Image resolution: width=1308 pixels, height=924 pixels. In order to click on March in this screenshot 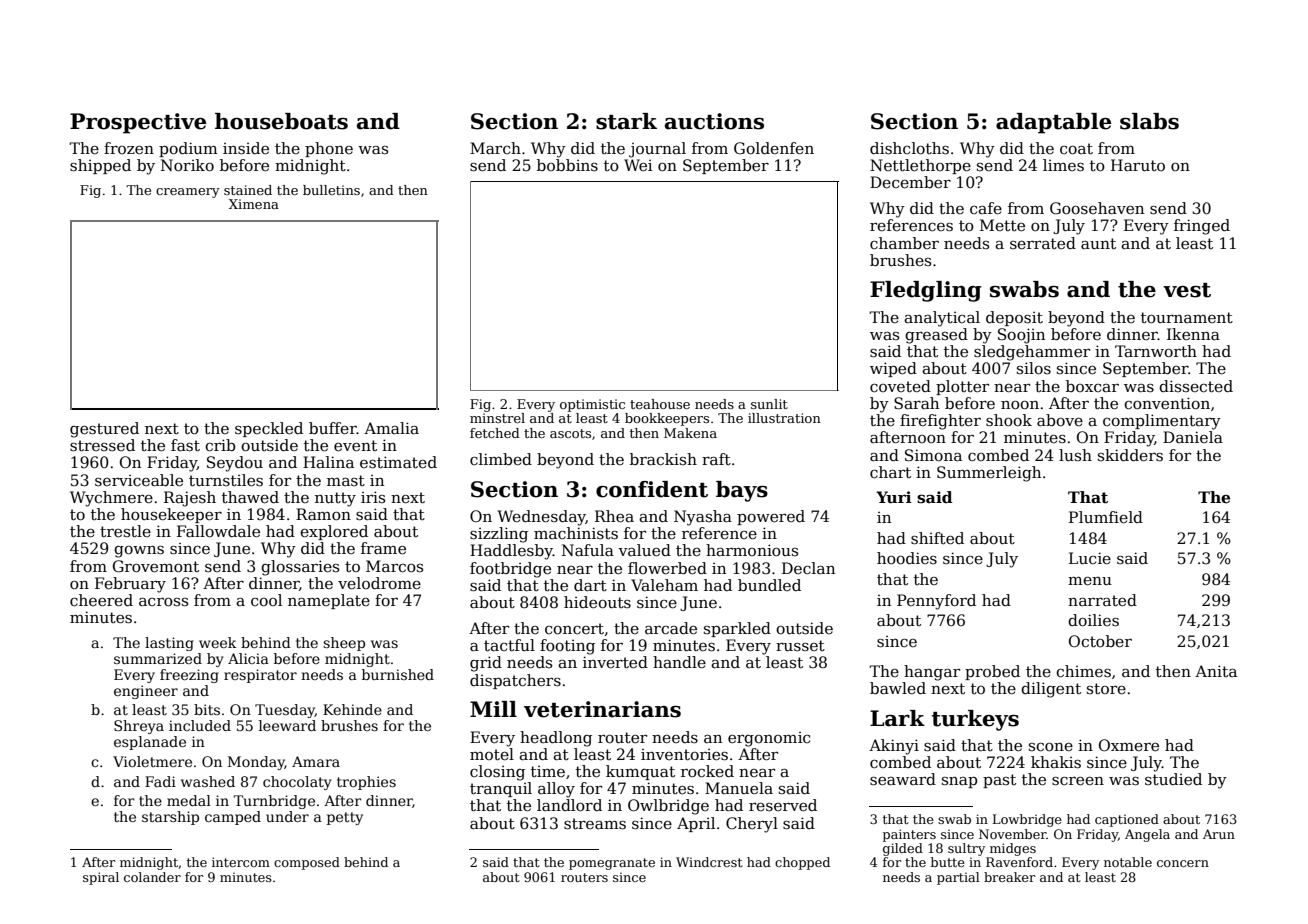, I will do `click(495, 148)`.
